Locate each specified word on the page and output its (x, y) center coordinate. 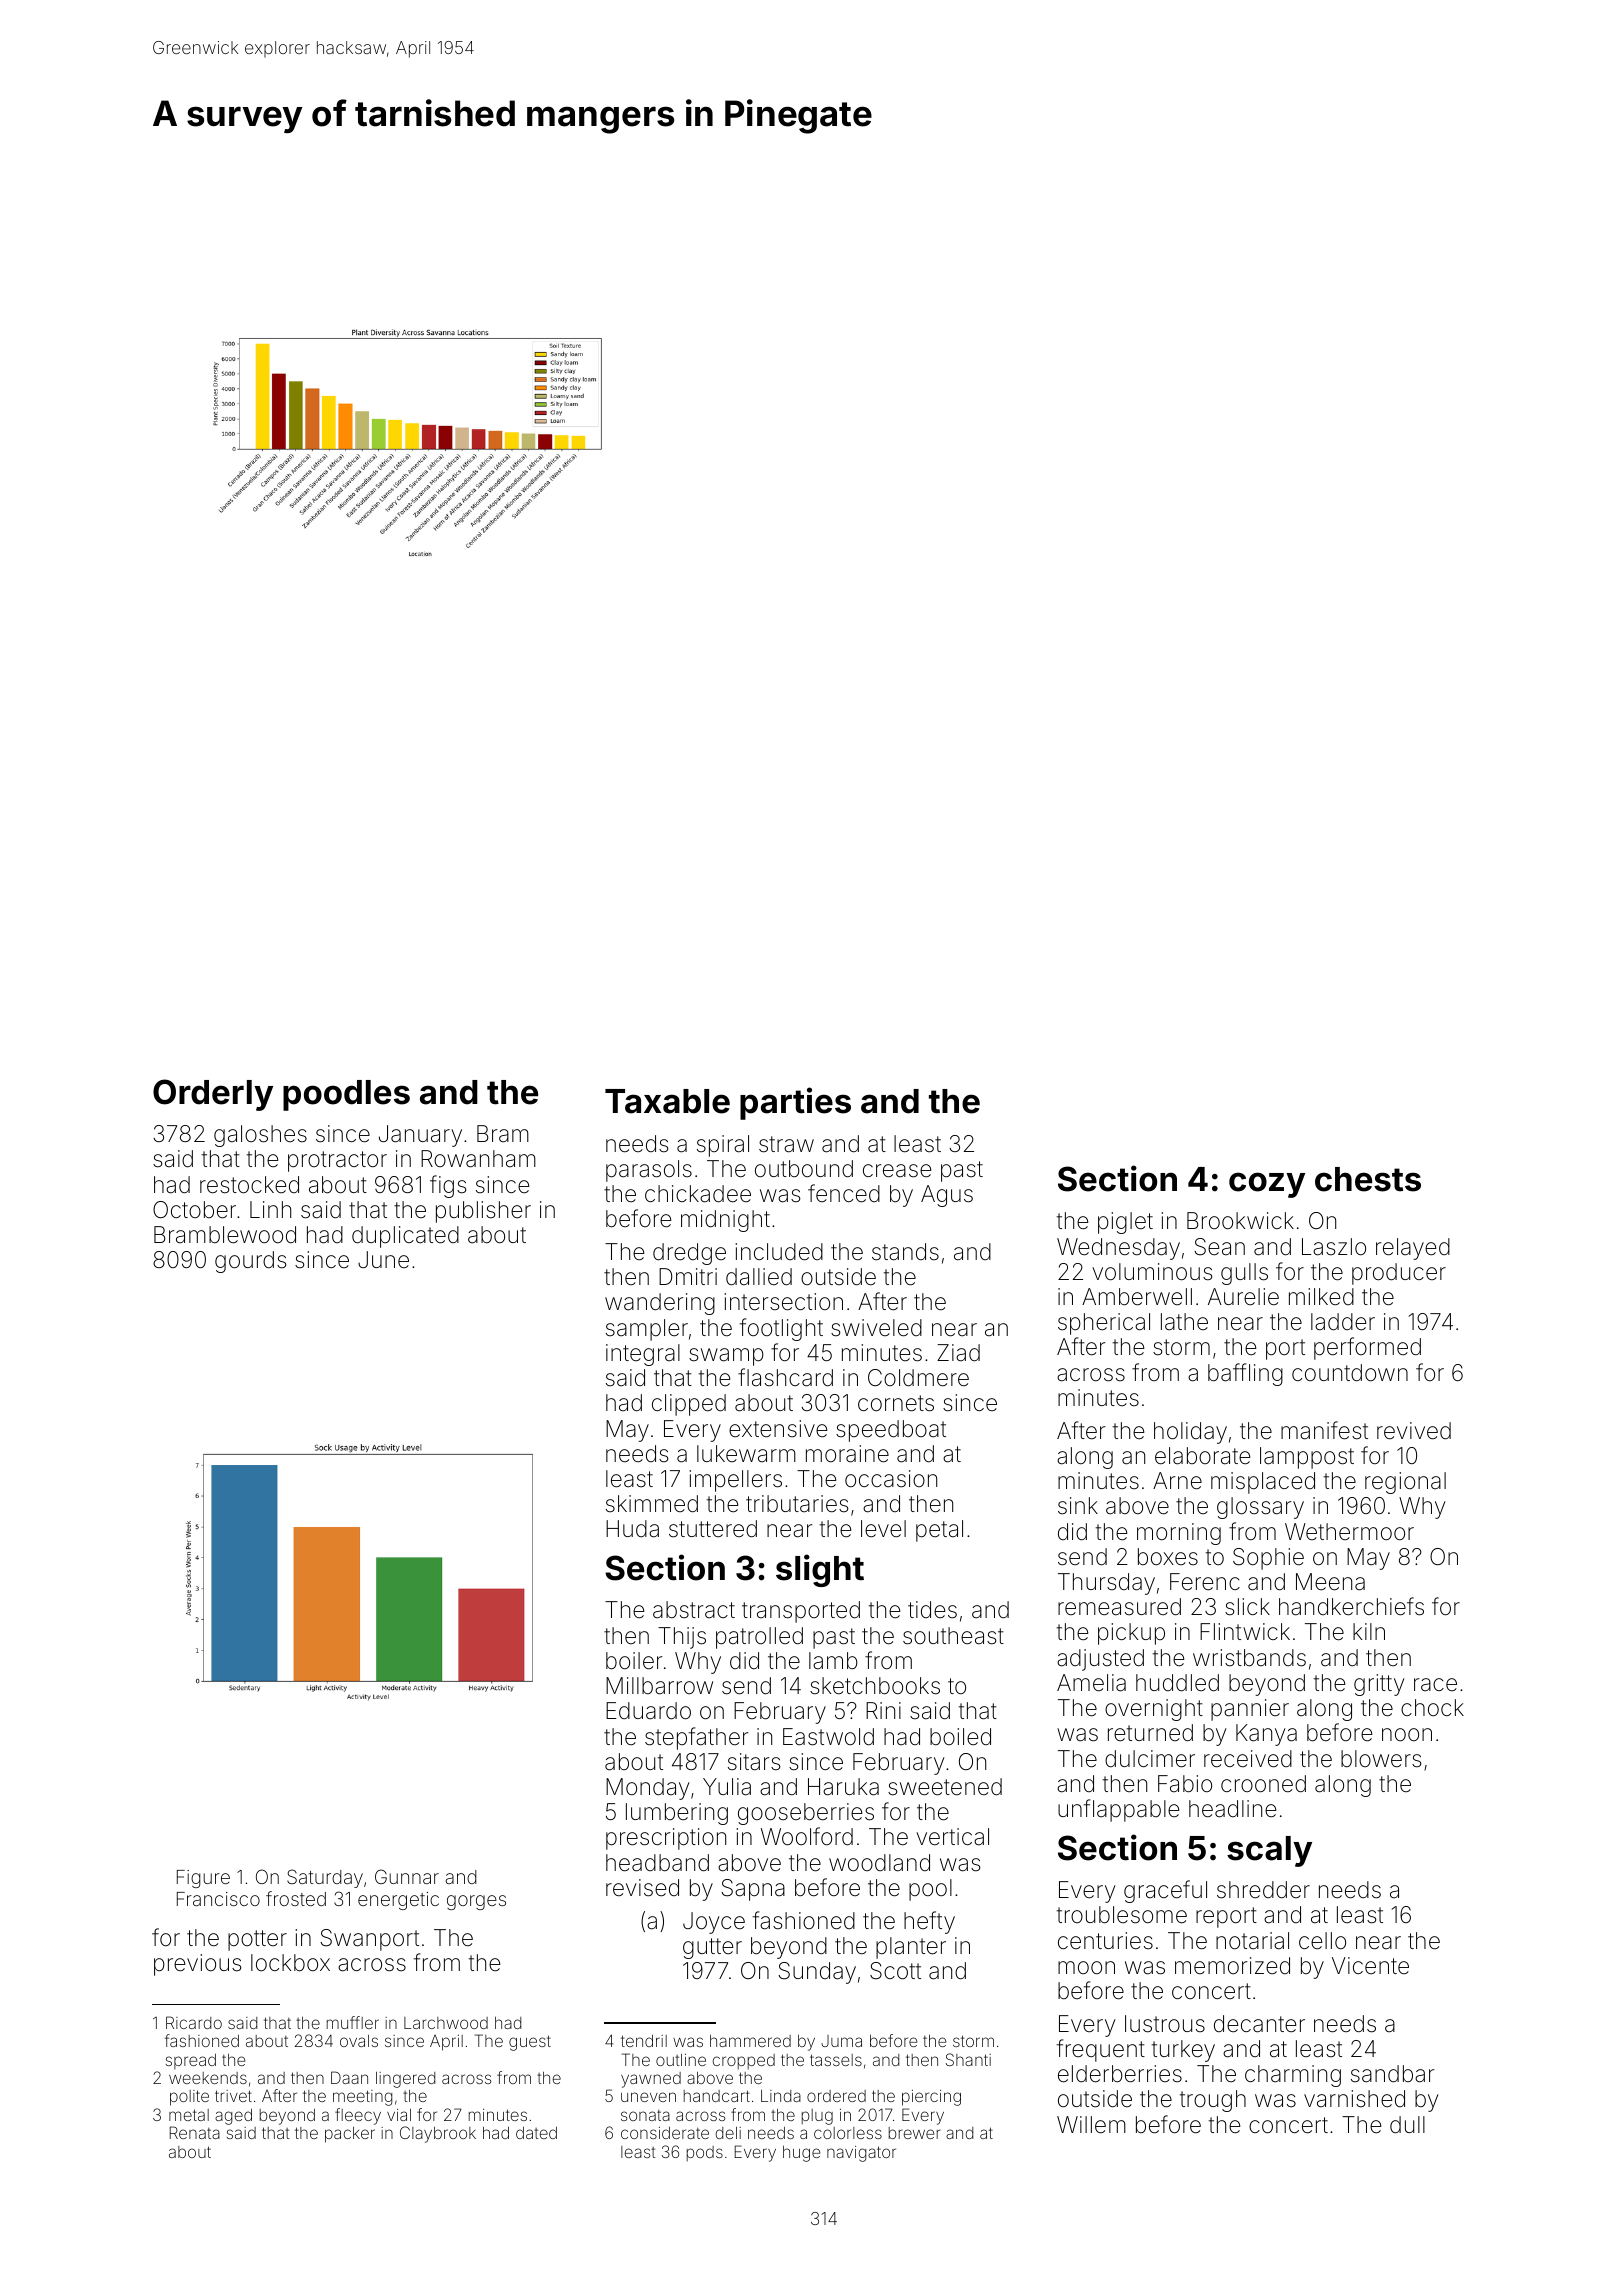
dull (1407, 2125)
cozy (1267, 1185)
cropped (744, 2061)
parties (795, 1103)
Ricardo (194, 2022)
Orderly (213, 1095)
